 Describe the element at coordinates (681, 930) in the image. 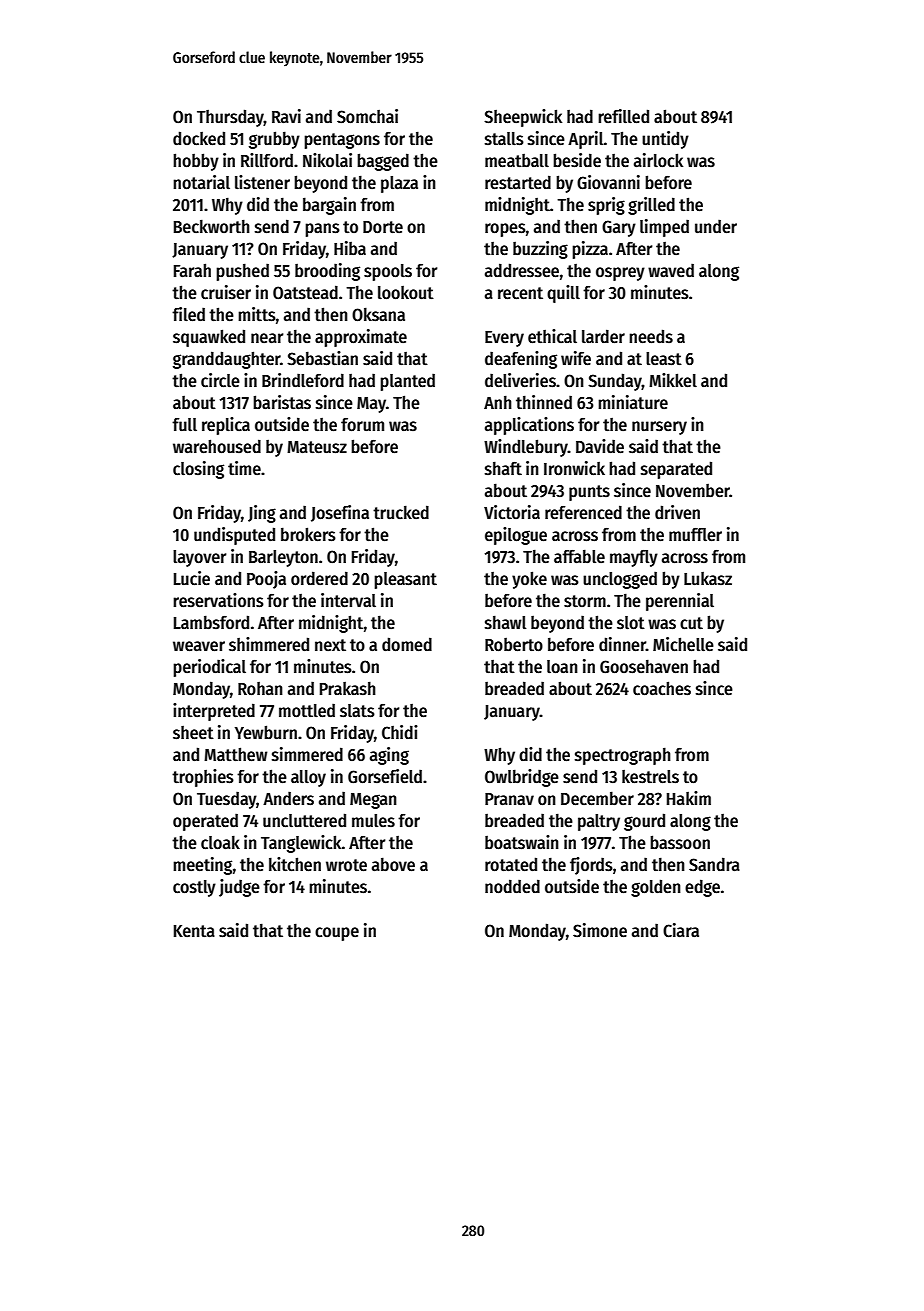

I see `Ciara` at that location.
